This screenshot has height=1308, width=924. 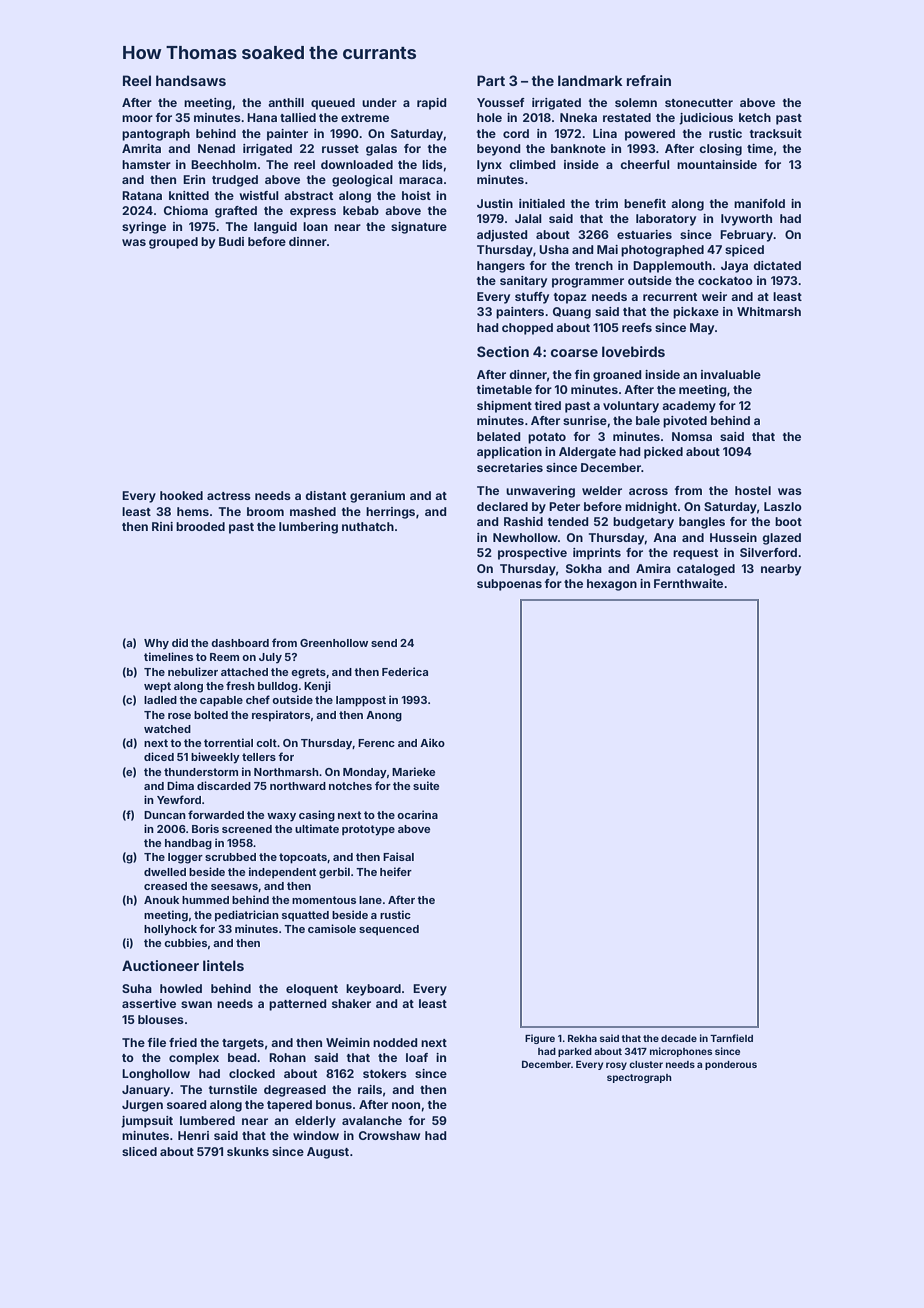 I want to click on sequenced, so click(x=389, y=930).
